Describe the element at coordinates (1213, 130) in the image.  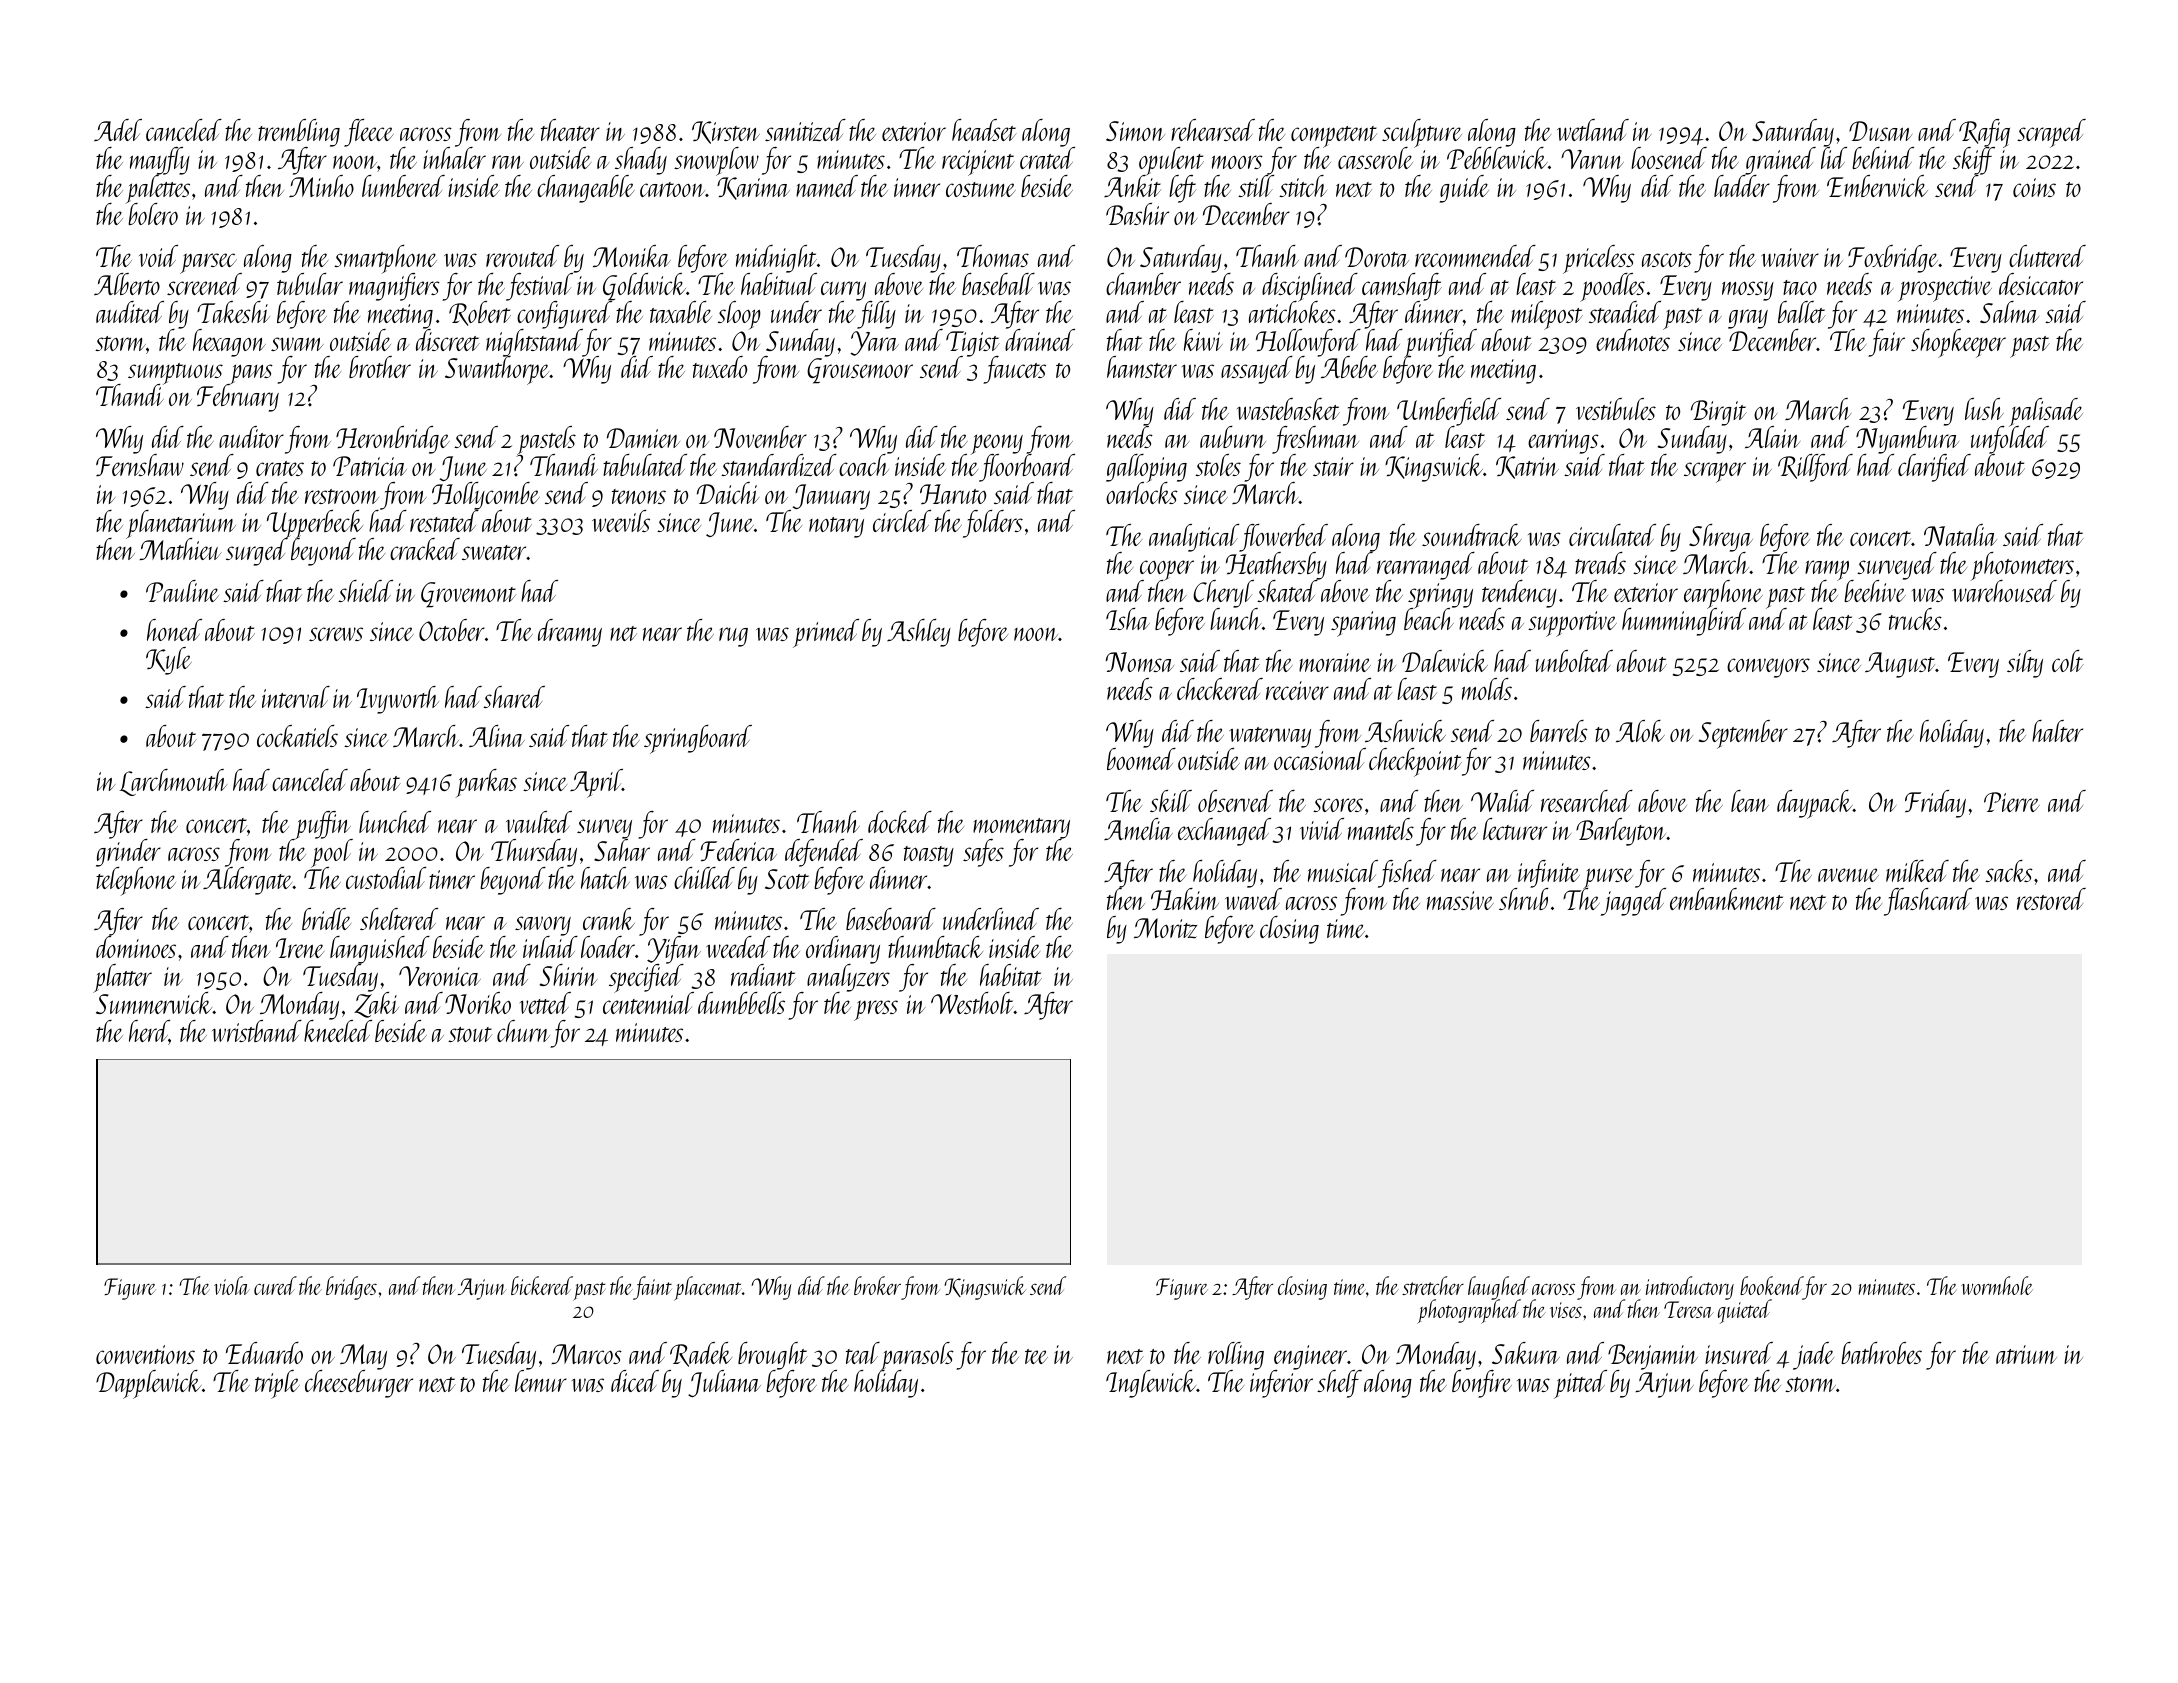
I see `rehearsed` at that location.
